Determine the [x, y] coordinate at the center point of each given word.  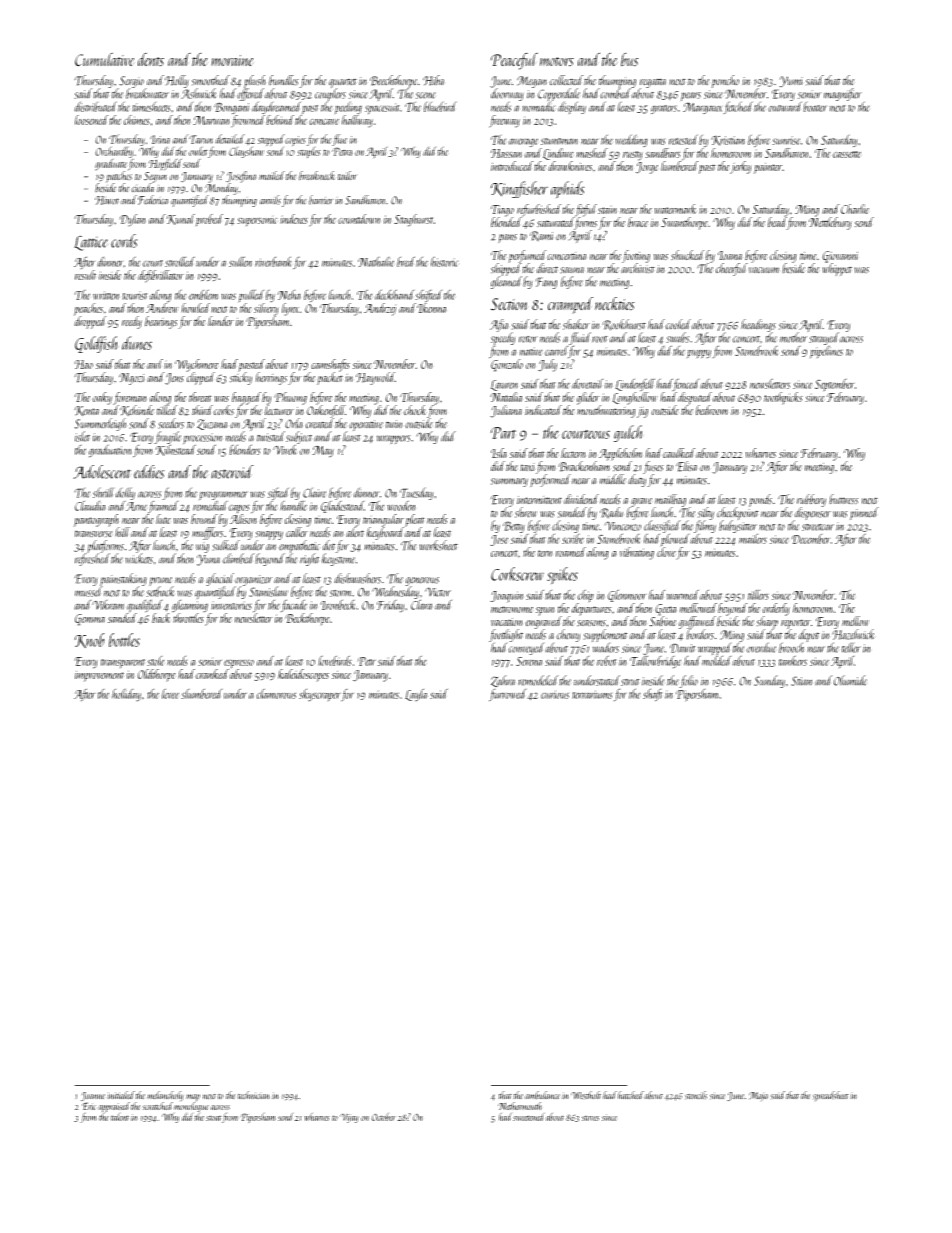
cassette [847, 154]
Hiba [434, 80]
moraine [233, 60]
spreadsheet [831, 1096]
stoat [213, 1118]
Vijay [349, 1118]
